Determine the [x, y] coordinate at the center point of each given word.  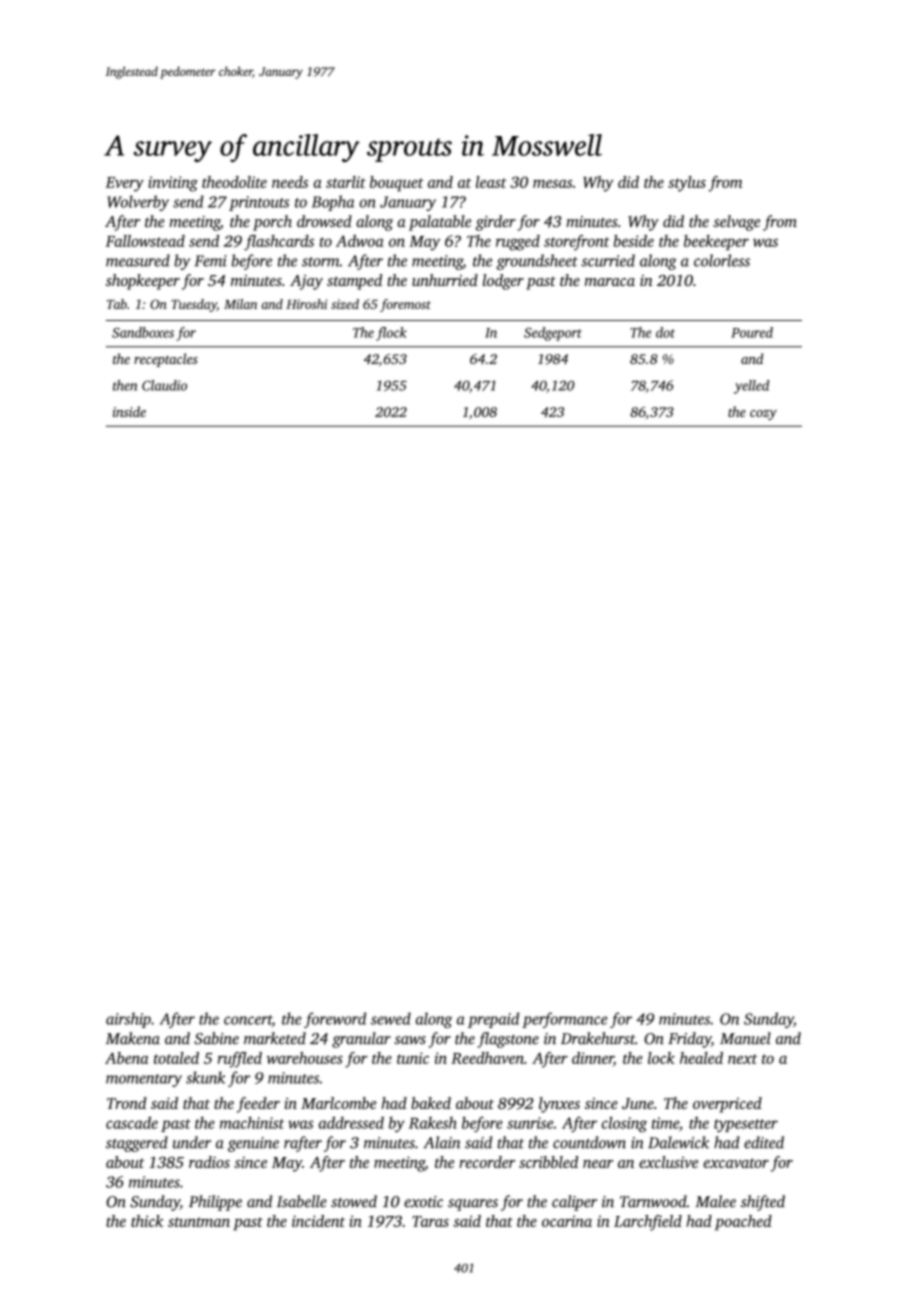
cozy [763, 415]
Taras [430, 1221]
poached [743, 1223]
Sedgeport [553, 334]
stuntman [199, 1222]
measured [138, 260]
